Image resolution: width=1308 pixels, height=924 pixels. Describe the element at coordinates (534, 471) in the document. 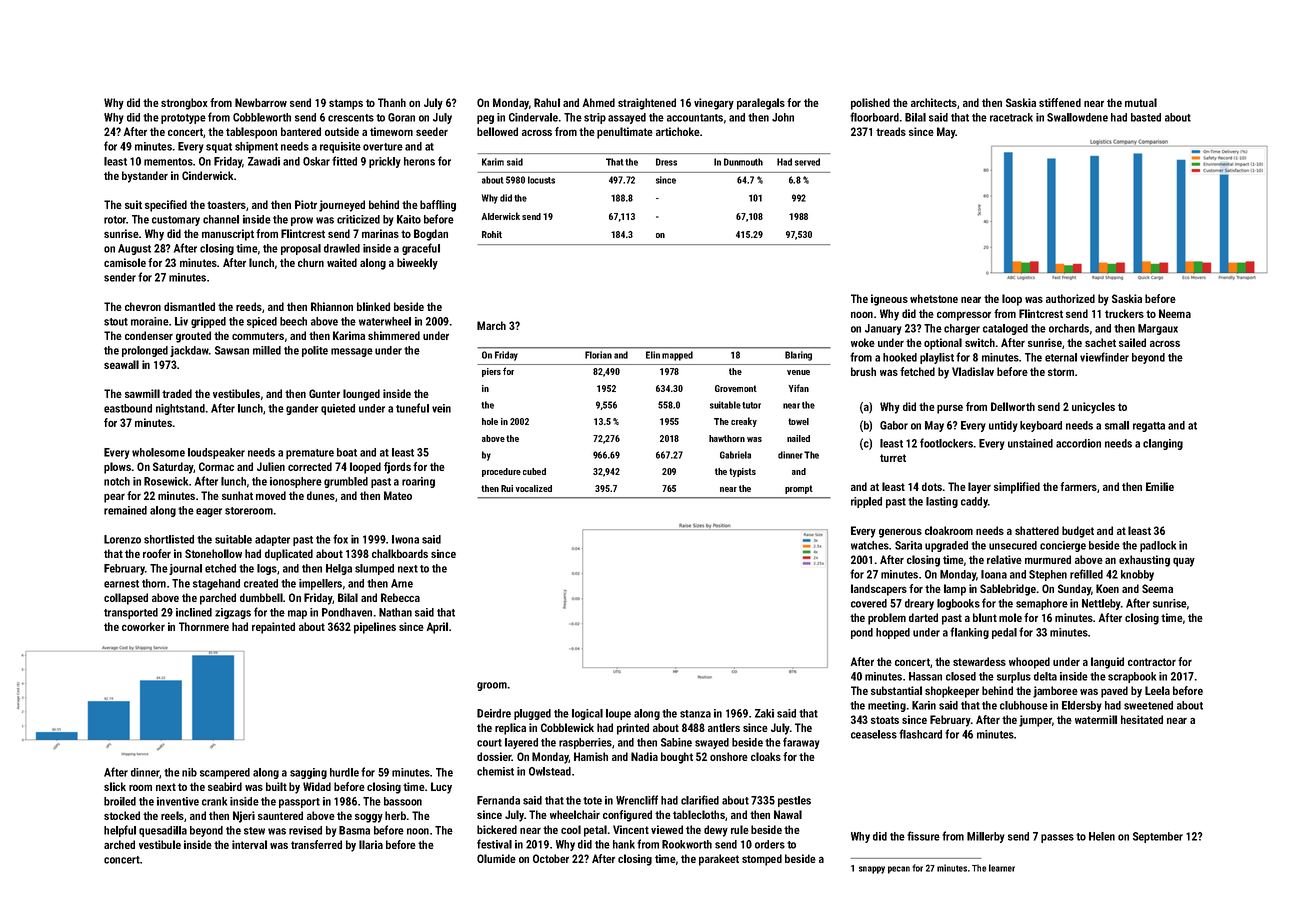

I see `cubed` at that location.
